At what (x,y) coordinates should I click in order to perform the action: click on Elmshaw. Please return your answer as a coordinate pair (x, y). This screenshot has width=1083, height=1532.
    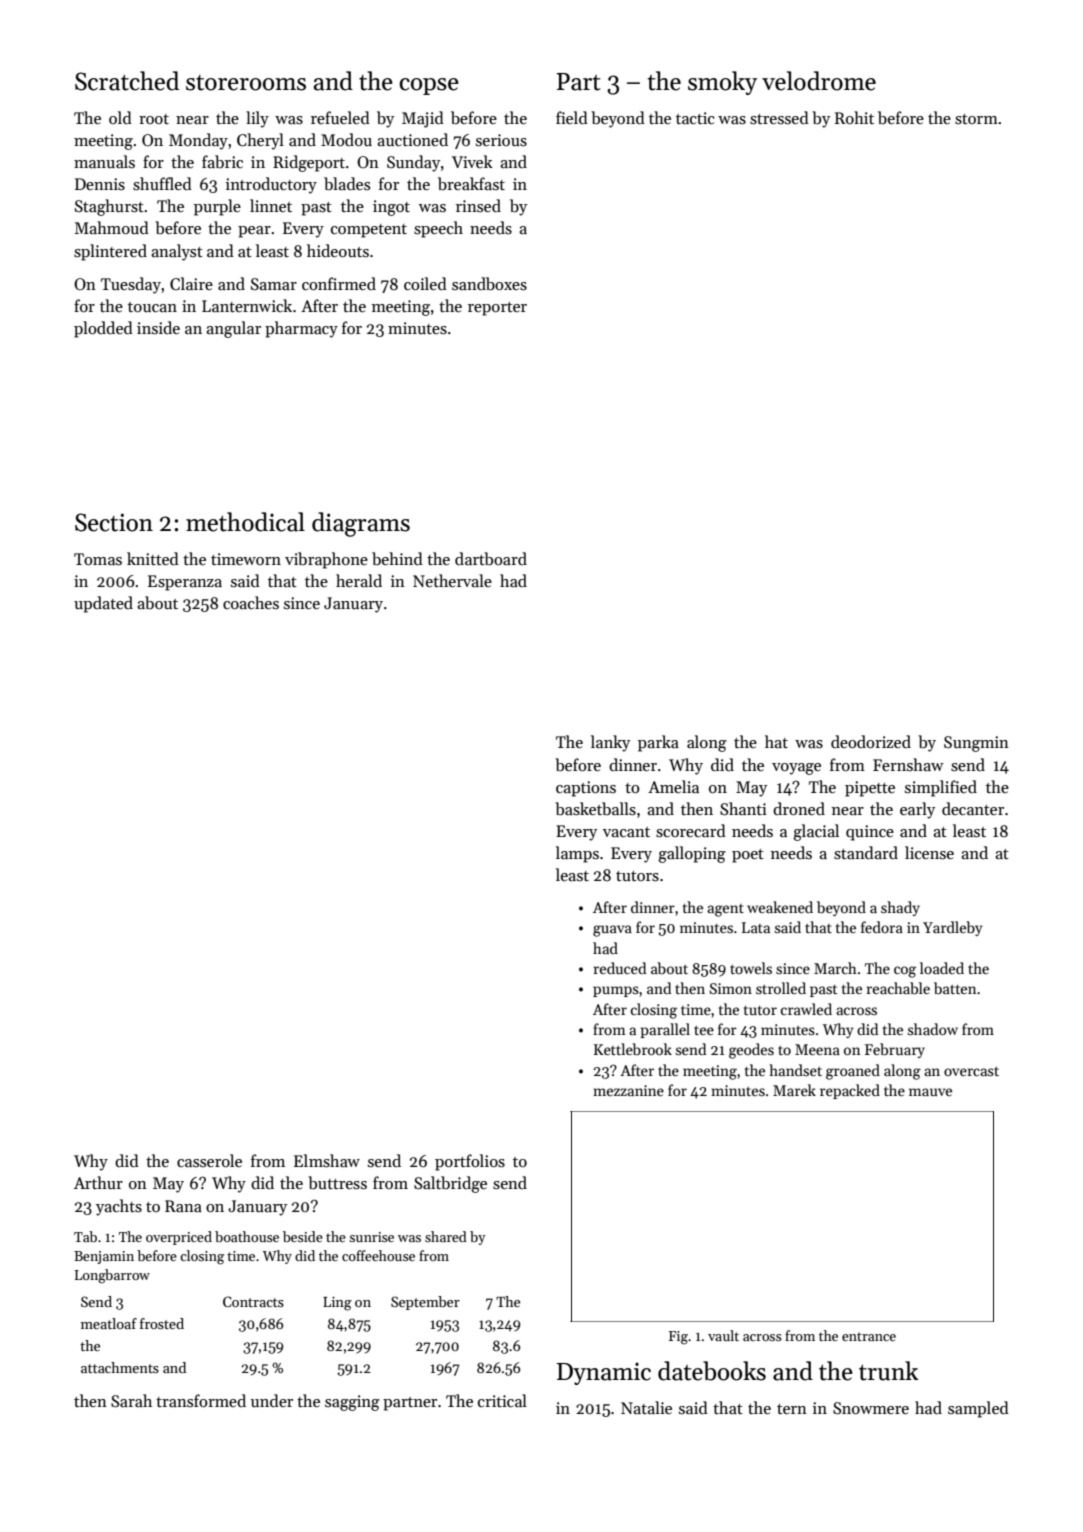
    Looking at the image, I should click on (327, 1161).
